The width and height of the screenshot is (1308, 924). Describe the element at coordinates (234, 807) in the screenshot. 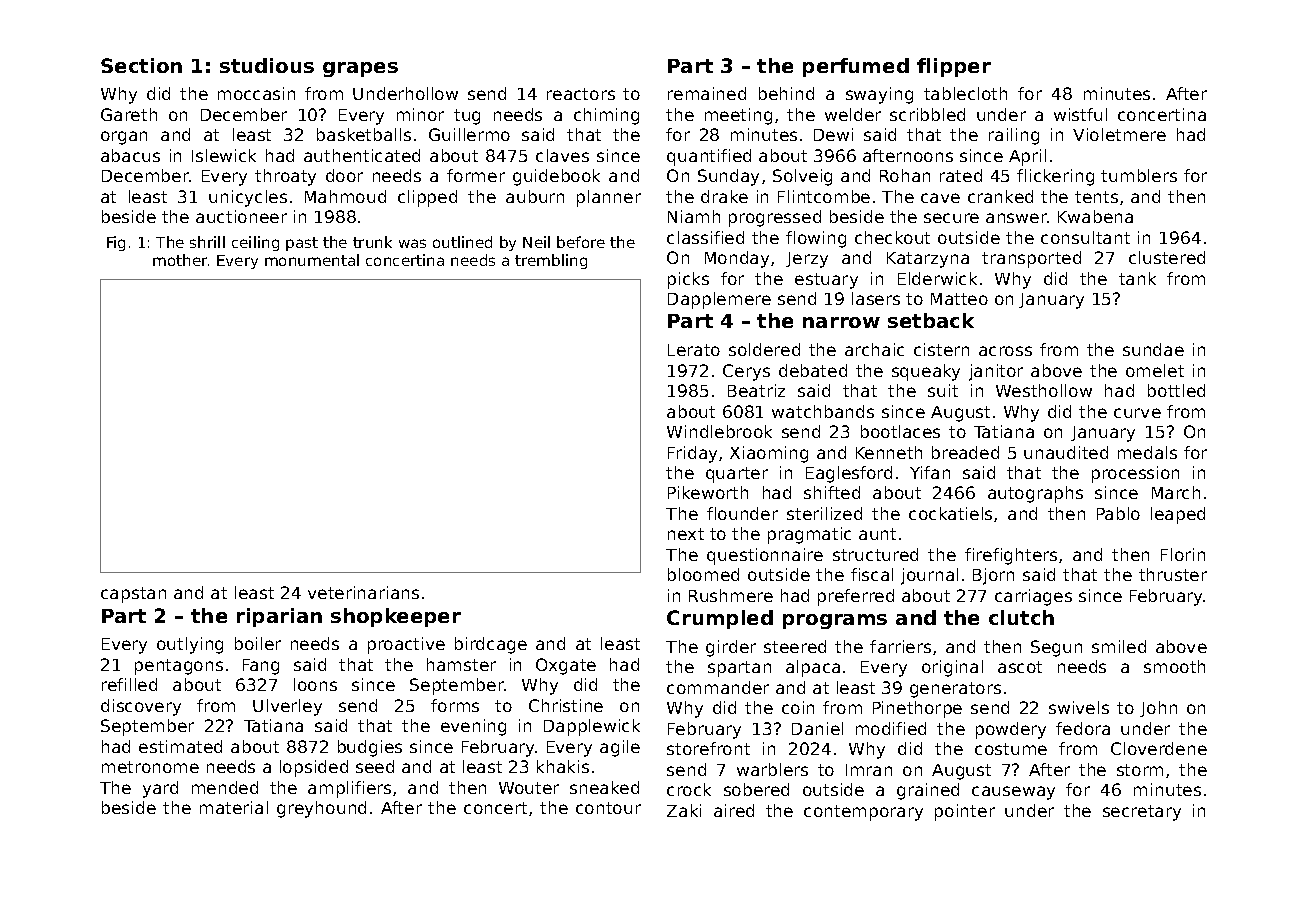

I see `material` at that location.
